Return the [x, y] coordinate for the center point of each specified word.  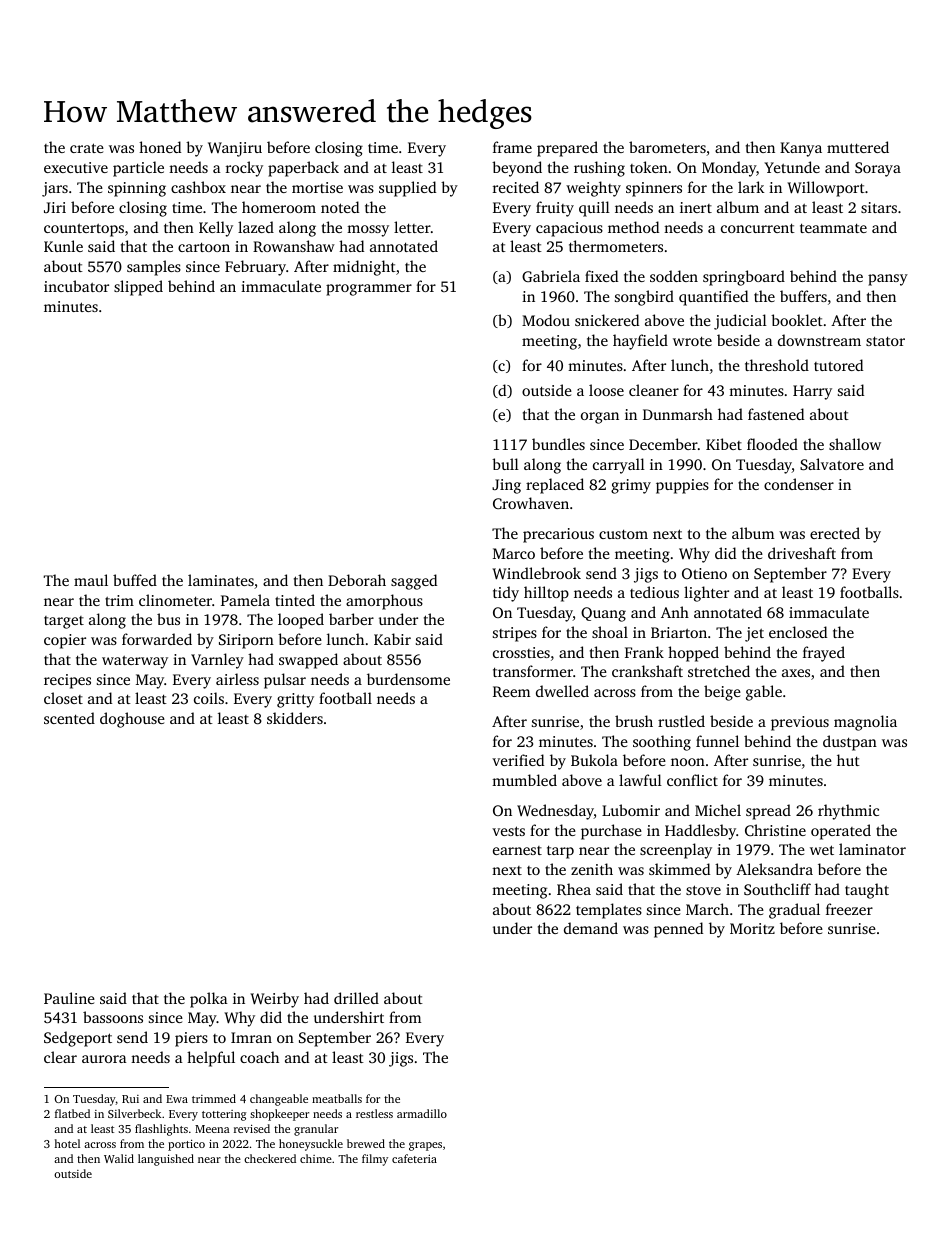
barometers [667, 147]
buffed [135, 580]
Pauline [69, 998]
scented [69, 718]
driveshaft [802, 553]
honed [160, 147]
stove [703, 890]
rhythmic [848, 812]
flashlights [161, 1130]
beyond [517, 169]
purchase [611, 832]
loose [606, 390]
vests [508, 831]
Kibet [724, 444]
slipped [138, 288]
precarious [558, 535]
